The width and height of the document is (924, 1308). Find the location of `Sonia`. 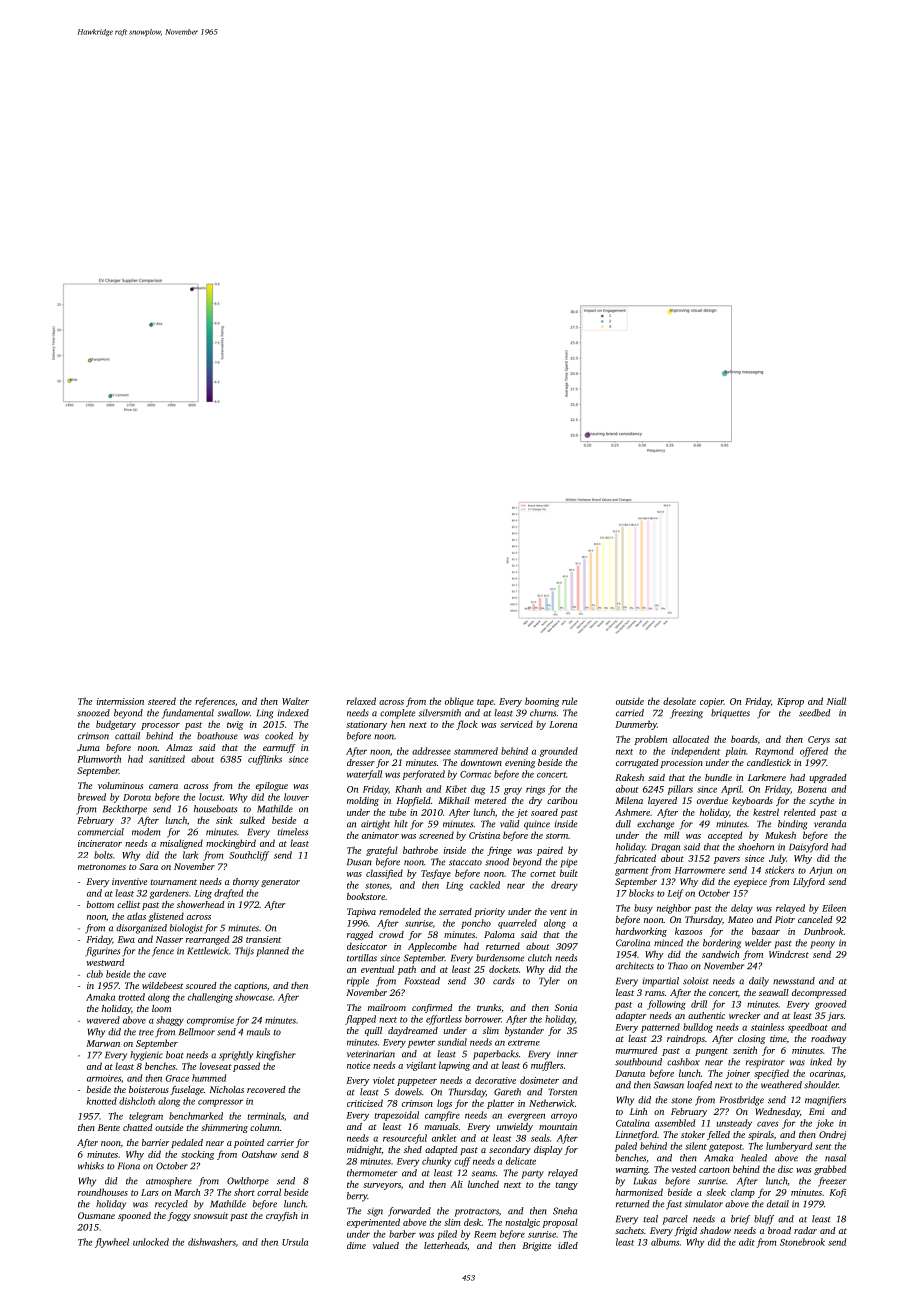

Sonia is located at coordinates (566, 1007).
